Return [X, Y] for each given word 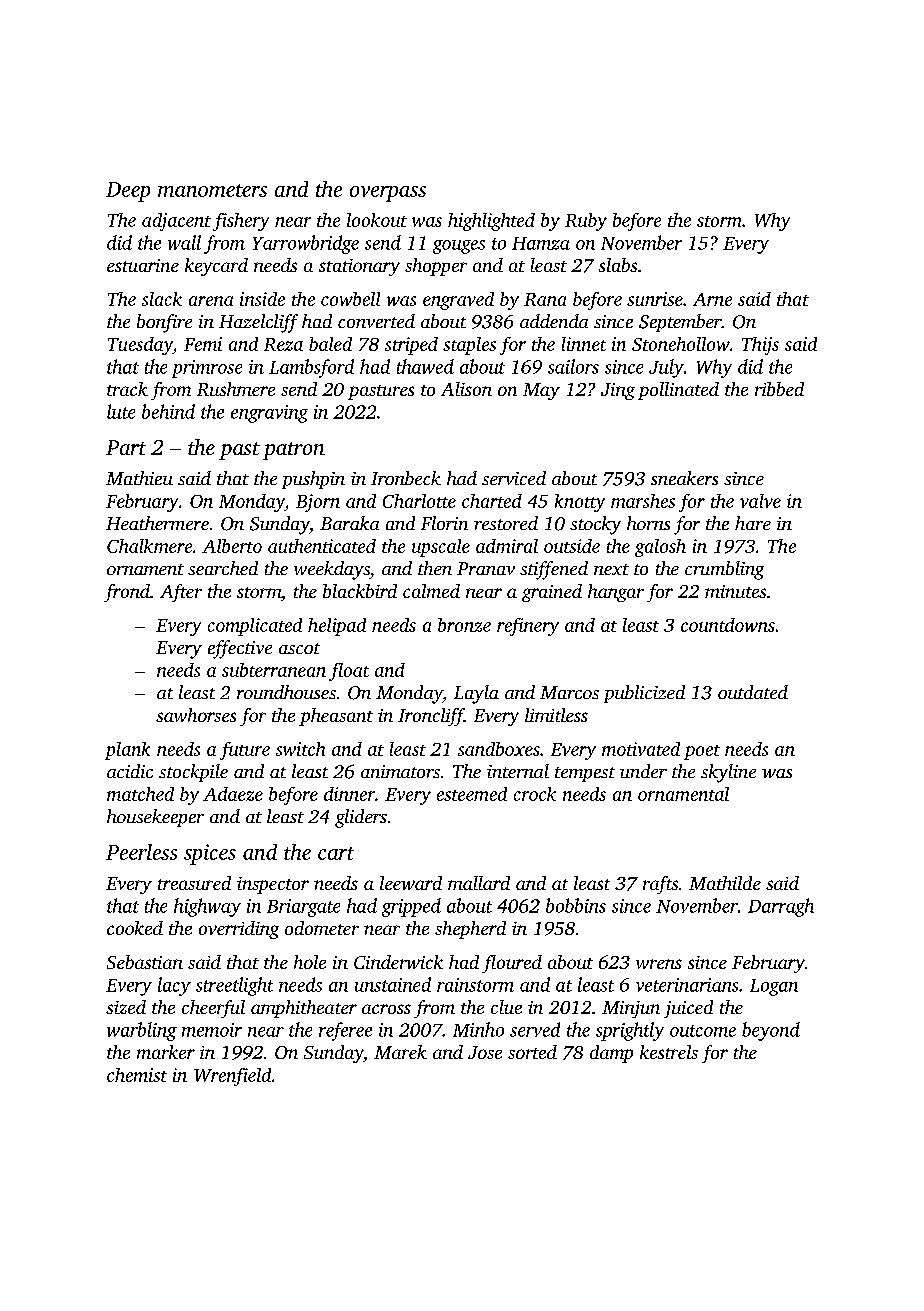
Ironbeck [406, 478]
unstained [393, 984]
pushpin [313, 480]
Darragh [781, 907]
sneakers [684, 478]
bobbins [576, 905]
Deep [128, 192]
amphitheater [304, 1009]
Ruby [586, 222]
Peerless [141, 852]
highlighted [491, 222]
